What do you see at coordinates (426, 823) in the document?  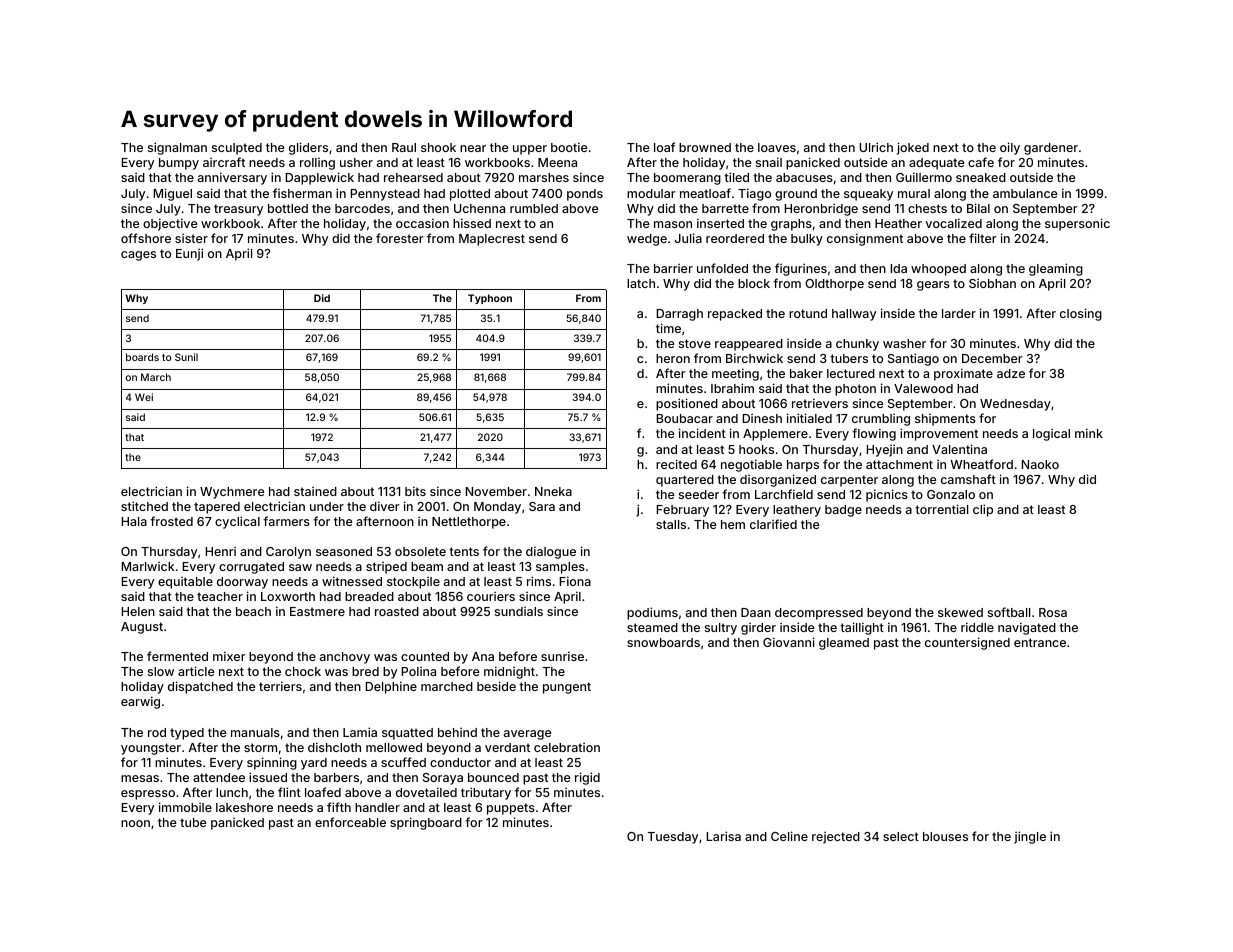 I see `springboard` at bounding box center [426, 823].
